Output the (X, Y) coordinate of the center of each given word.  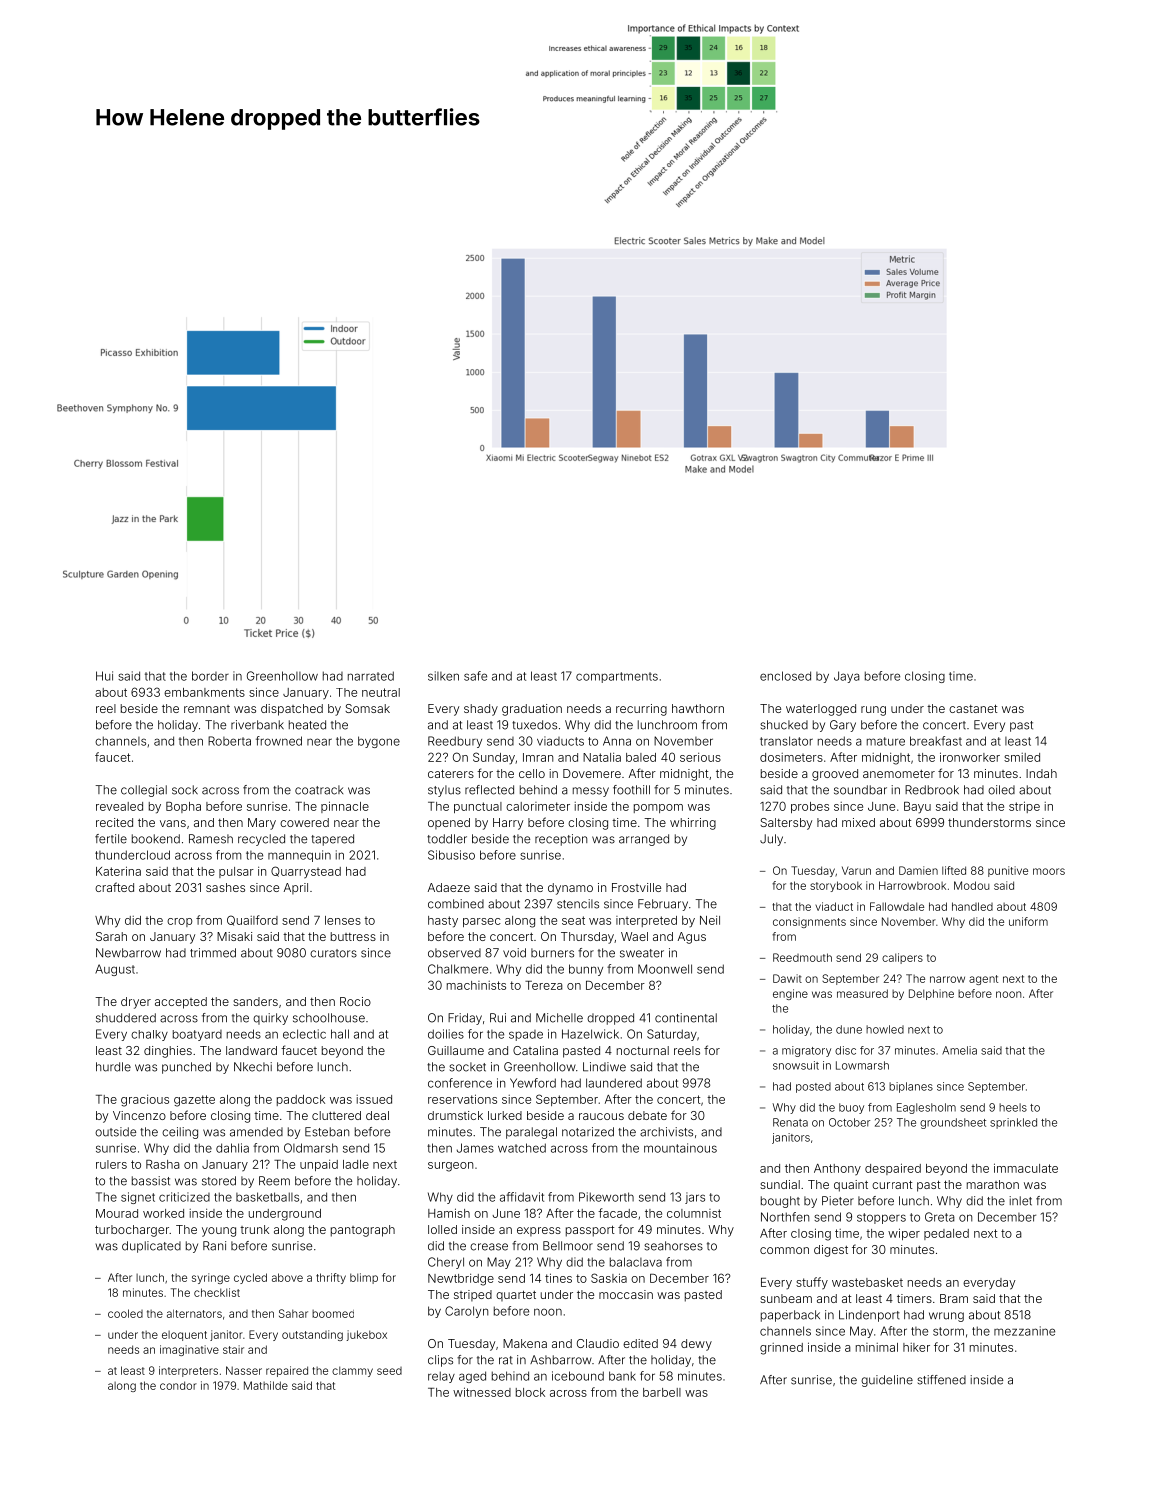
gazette (194, 1101)
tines (558, 1278)
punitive (1008, 871)
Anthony (837, 1170)
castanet (973, 708)
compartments (617, 677)
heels (1013, 1107)
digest (831, 1251)
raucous (601, 1116)
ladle (356, 1164)
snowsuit (796, 1065)
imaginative (189, 1350)
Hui (104, 676)
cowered (304, 822)
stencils (578, 904)
